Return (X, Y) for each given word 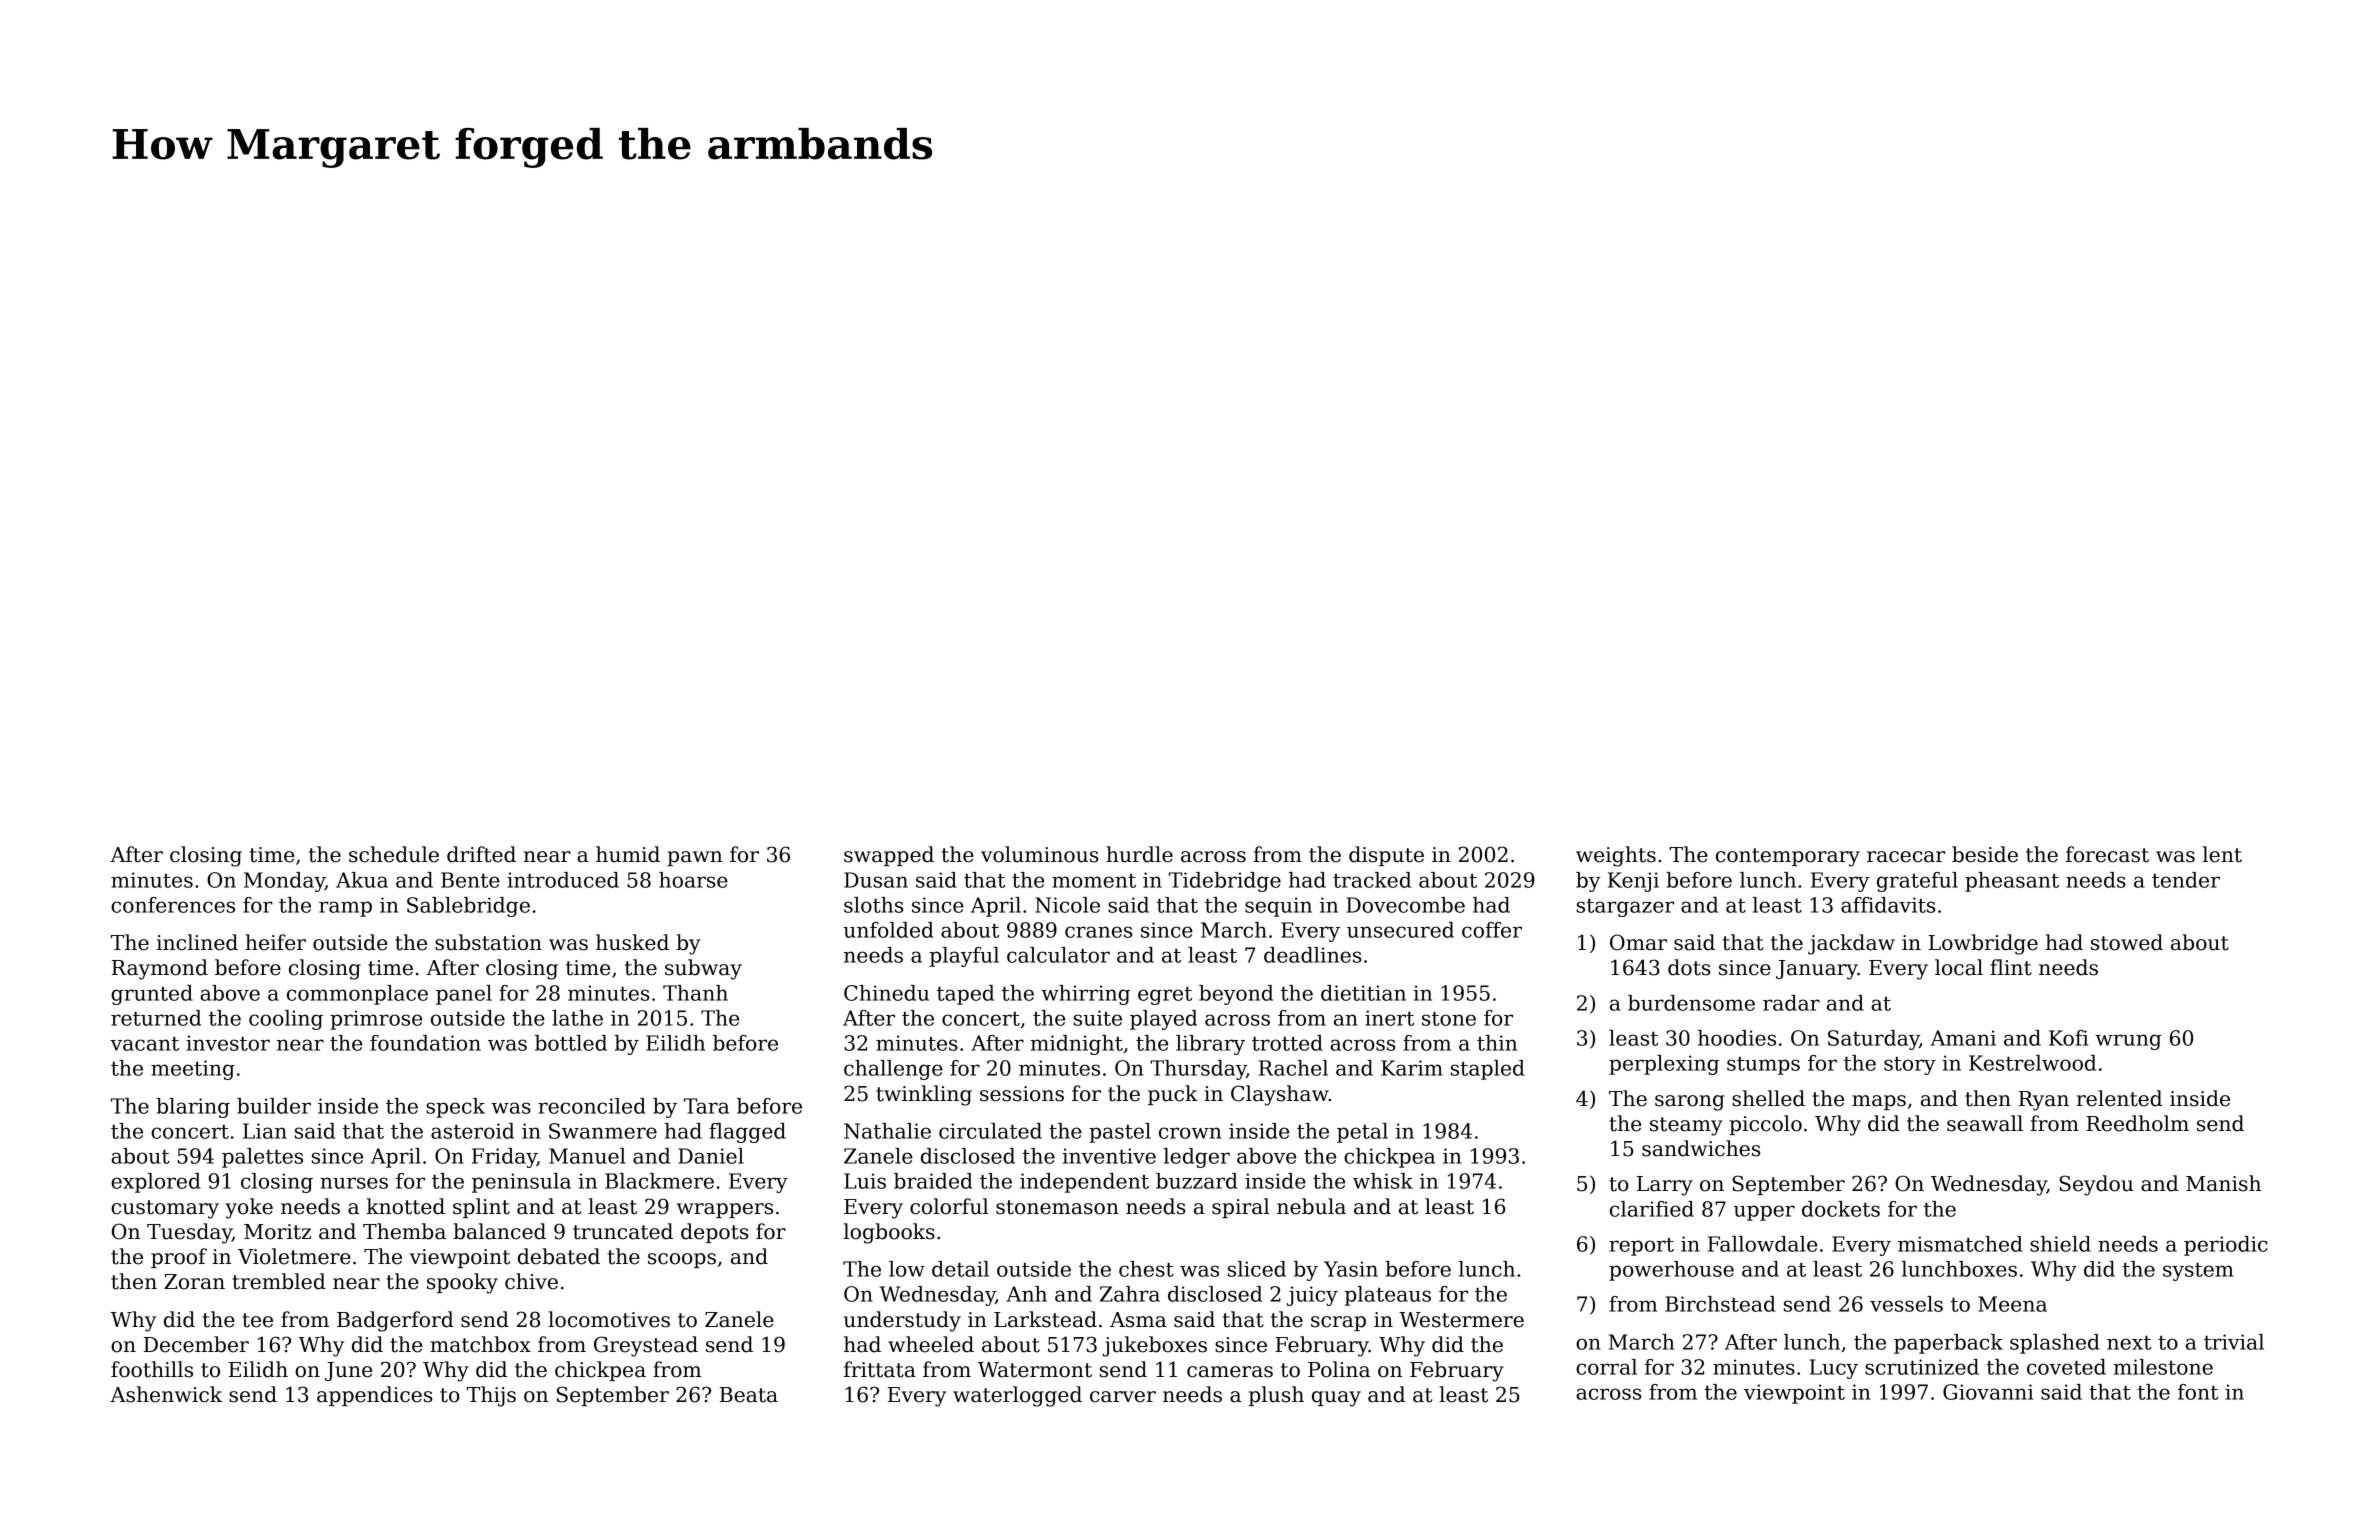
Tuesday (189, 1233)
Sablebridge (468, 907)
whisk (1383, 1181)
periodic (2226, 1246)
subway (703, 969)
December (196, 1344)
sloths (874, 905)
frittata (880, 1369)
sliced (1257, 1269)
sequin (1278, 907)
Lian (265, 1131)
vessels (1906, 1304)
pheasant (2012, 882)
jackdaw (1851, 944)
